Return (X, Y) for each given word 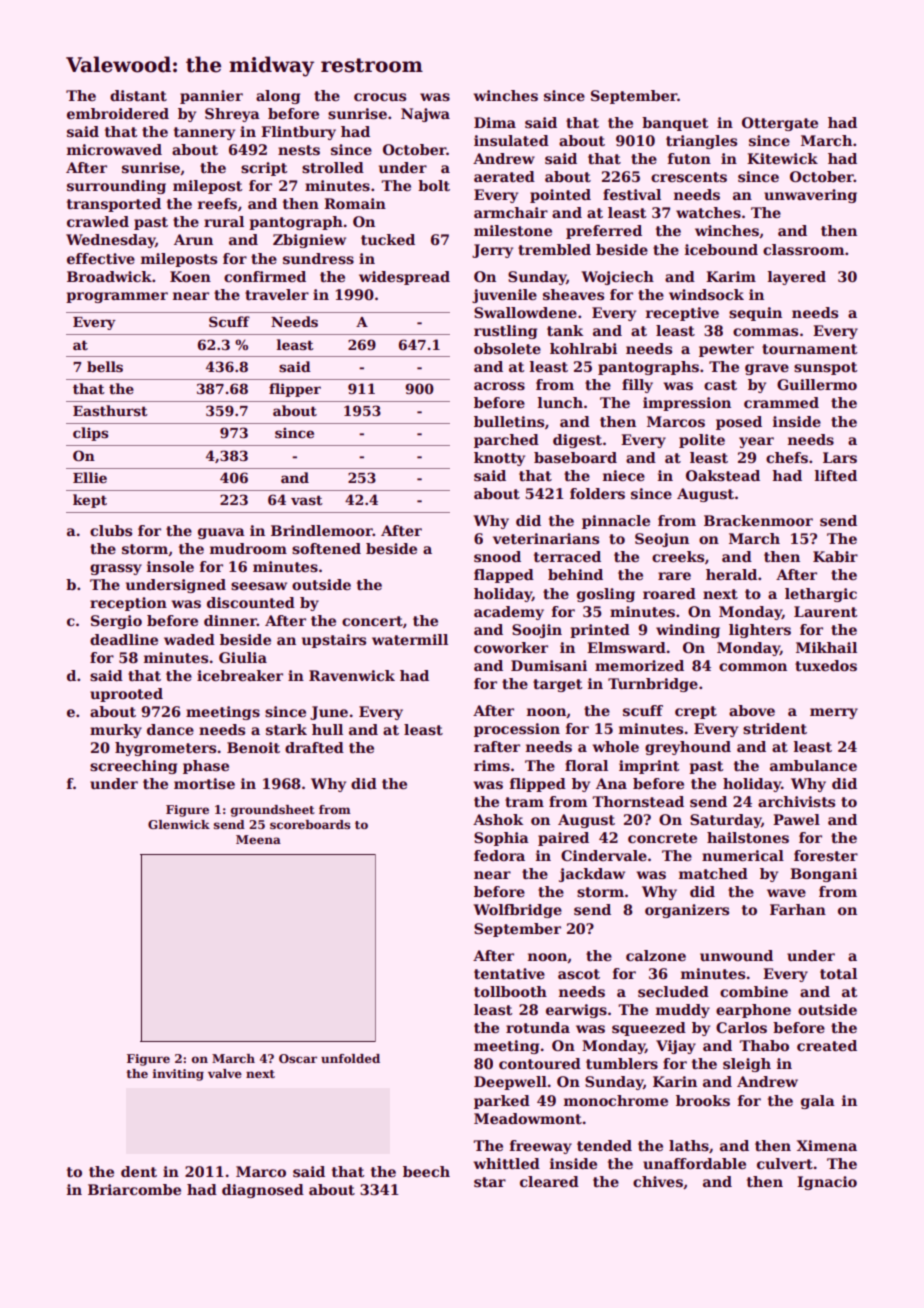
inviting (178, 1075)
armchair (511, 212)
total (838, 973)
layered (797, 278)
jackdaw (592, 875)
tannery (204, 133)
